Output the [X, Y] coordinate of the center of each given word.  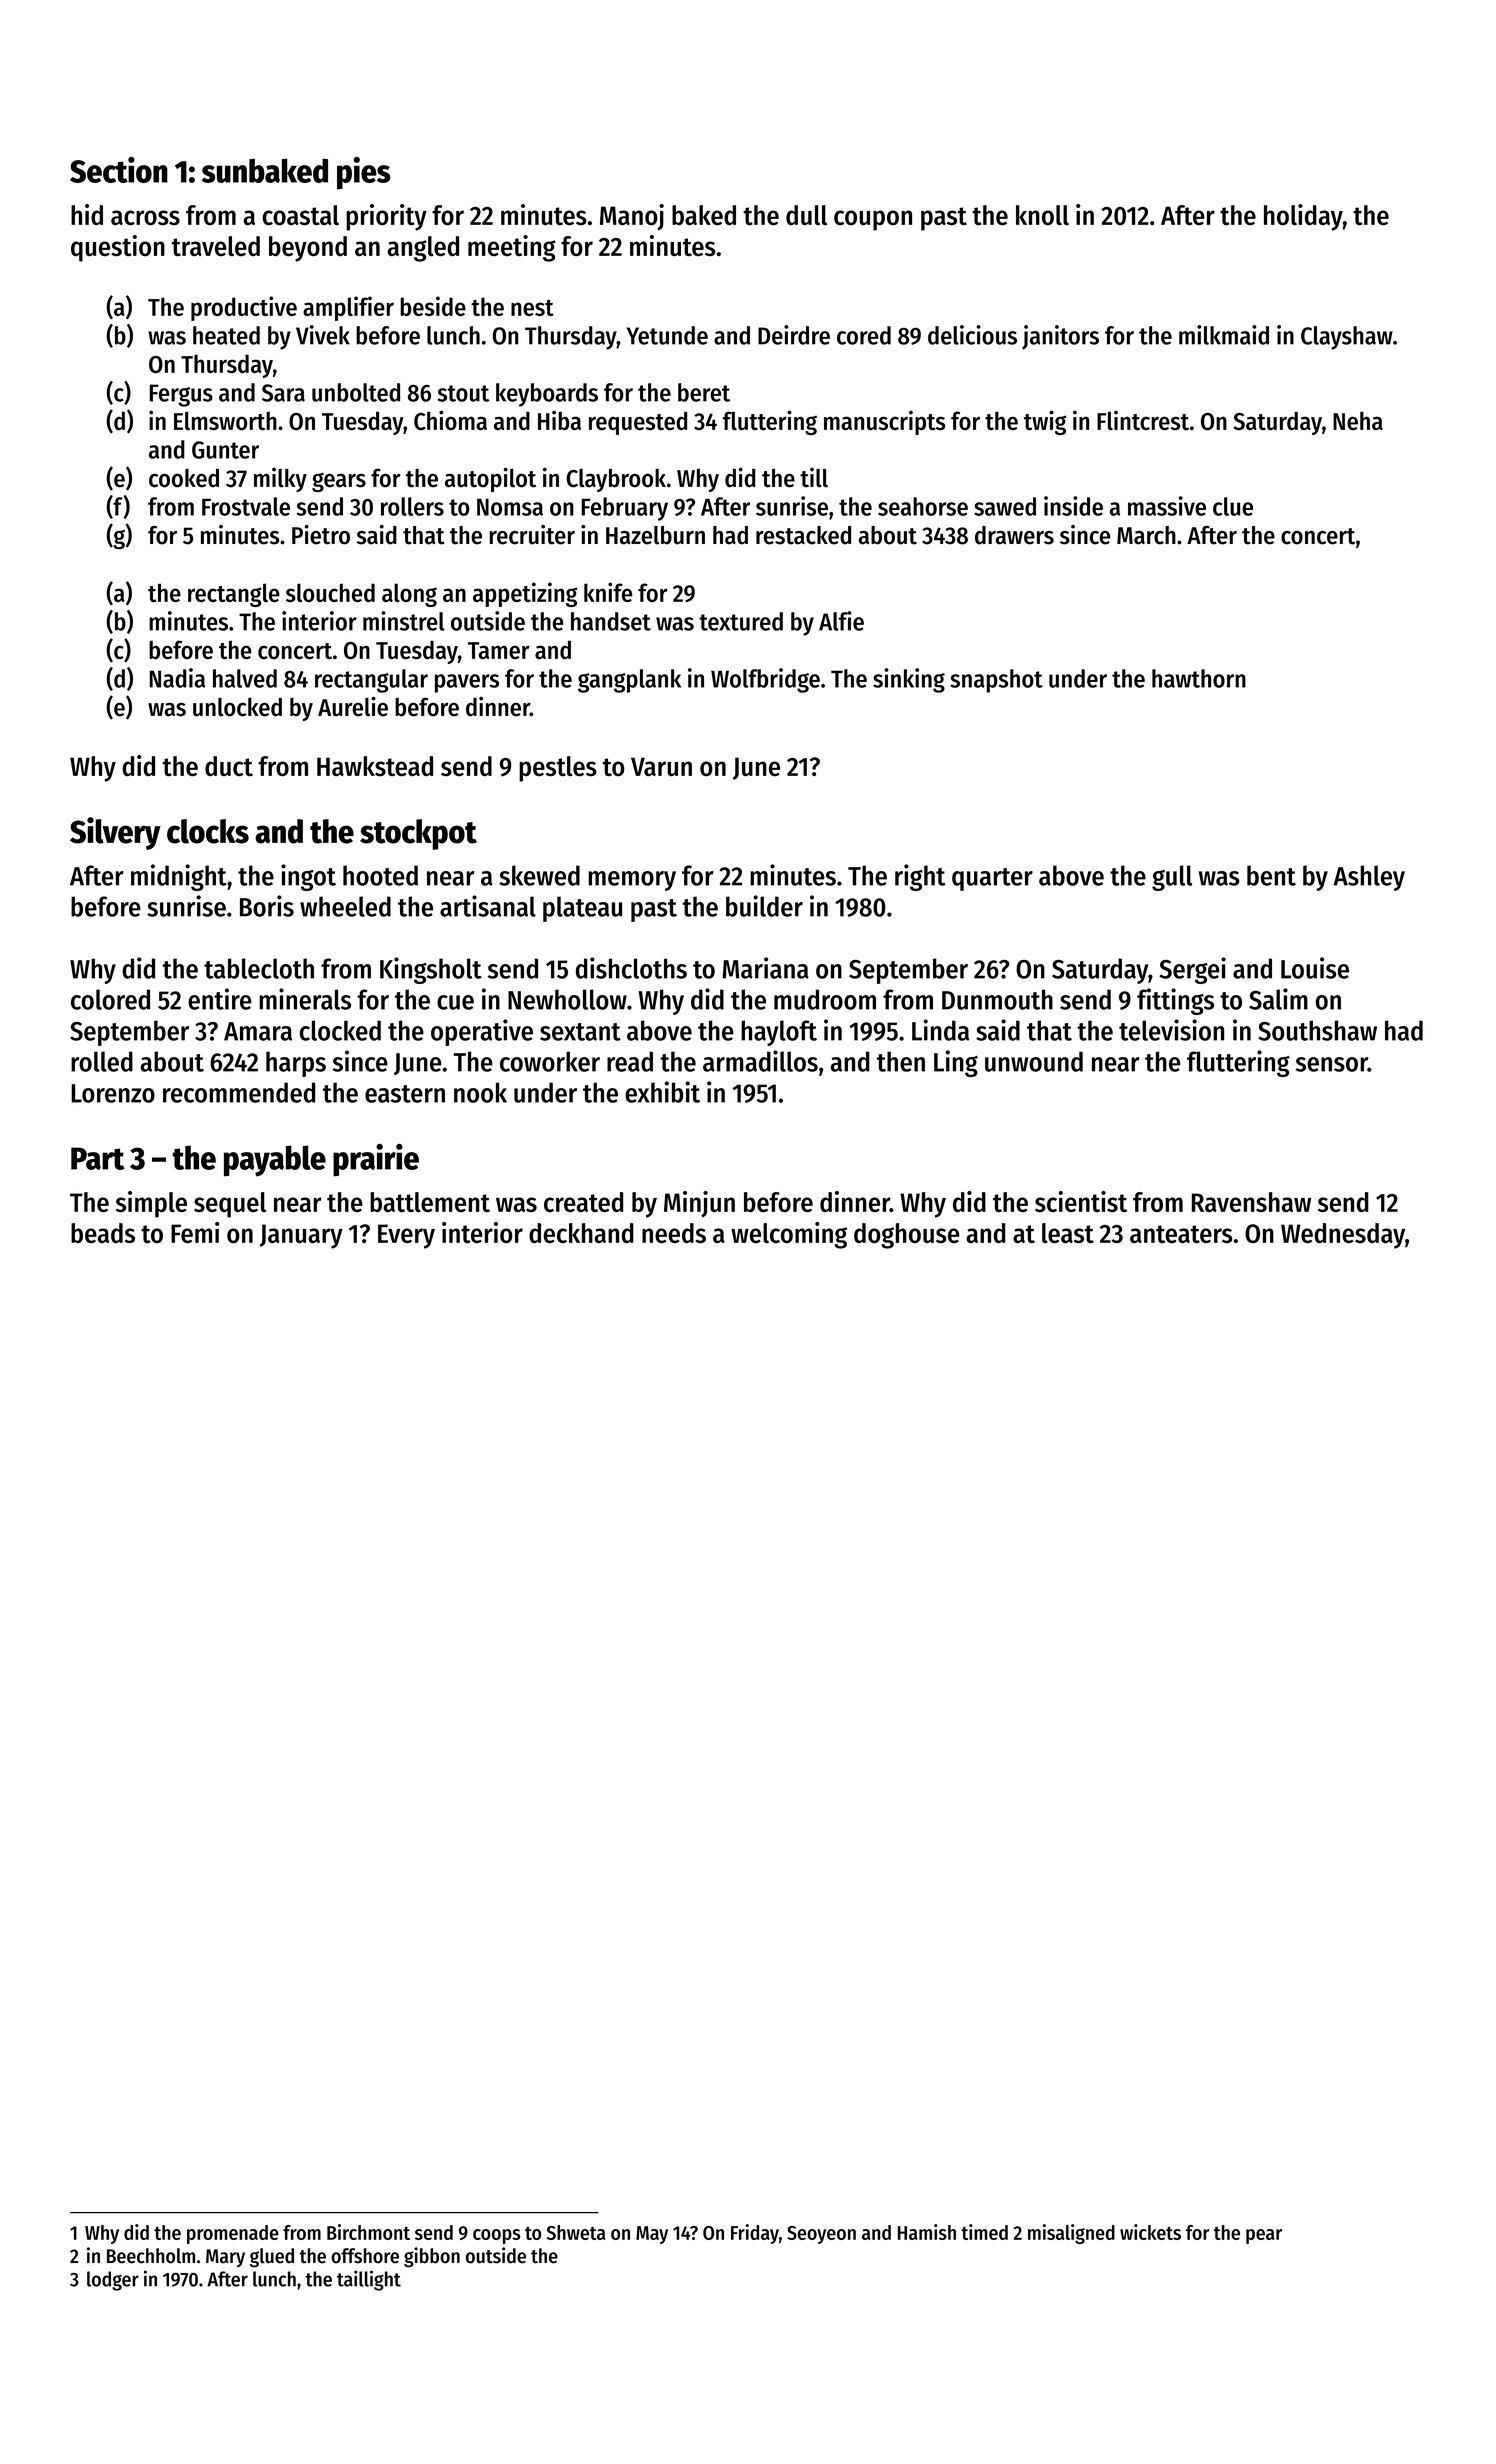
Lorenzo [113, 1093]
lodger [113, 2281]
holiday [1303, 217]
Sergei [1192, 970]
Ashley [1369, 878]
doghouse [906, 1236]
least [1068, 1233]
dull [806, 215]
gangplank [629, 681]
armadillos [760, 1061]
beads [103, 1233]
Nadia [177, 678]
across [145, 218]
